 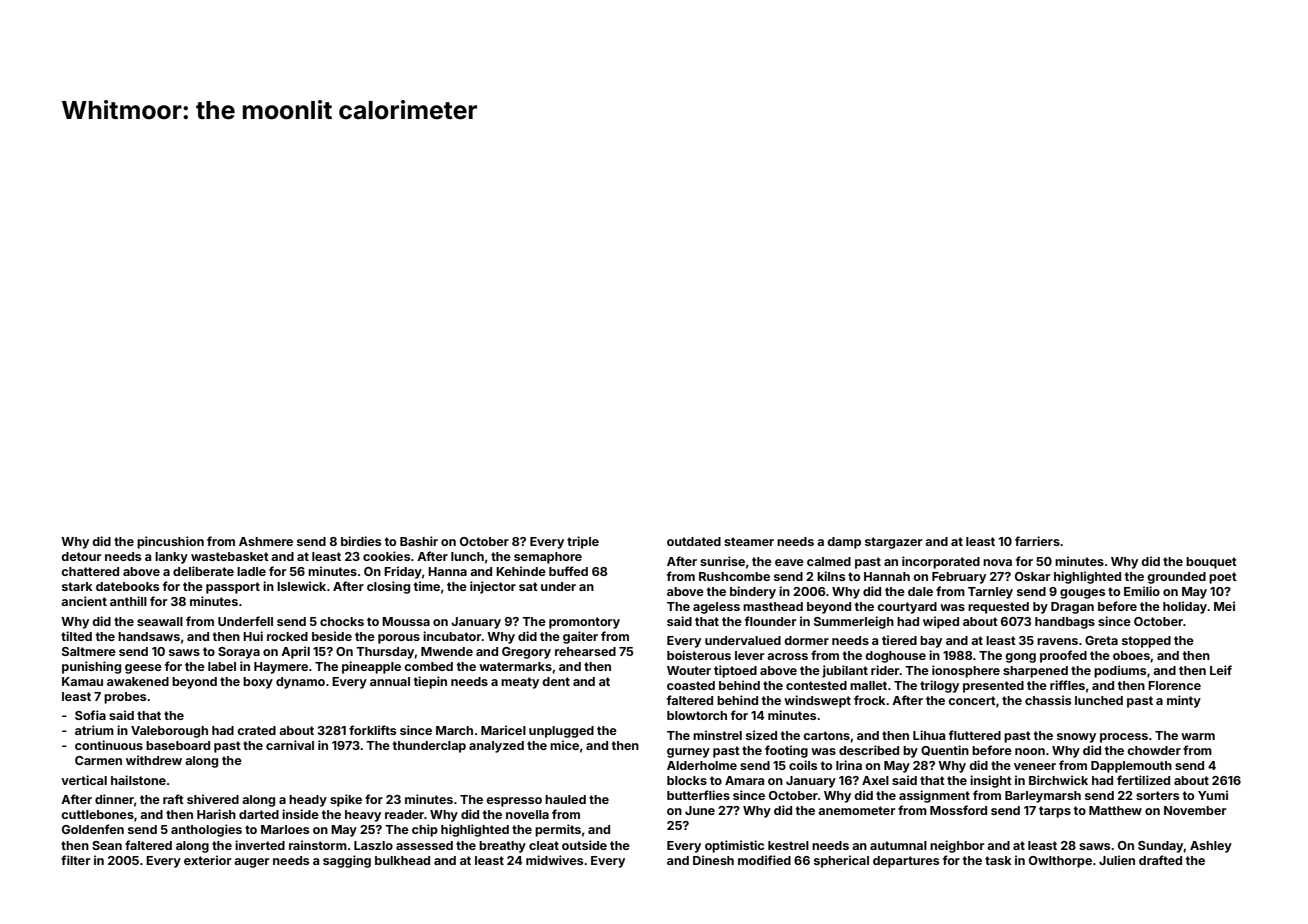 I want to click on Mossford, so click(x=958, y=810).
